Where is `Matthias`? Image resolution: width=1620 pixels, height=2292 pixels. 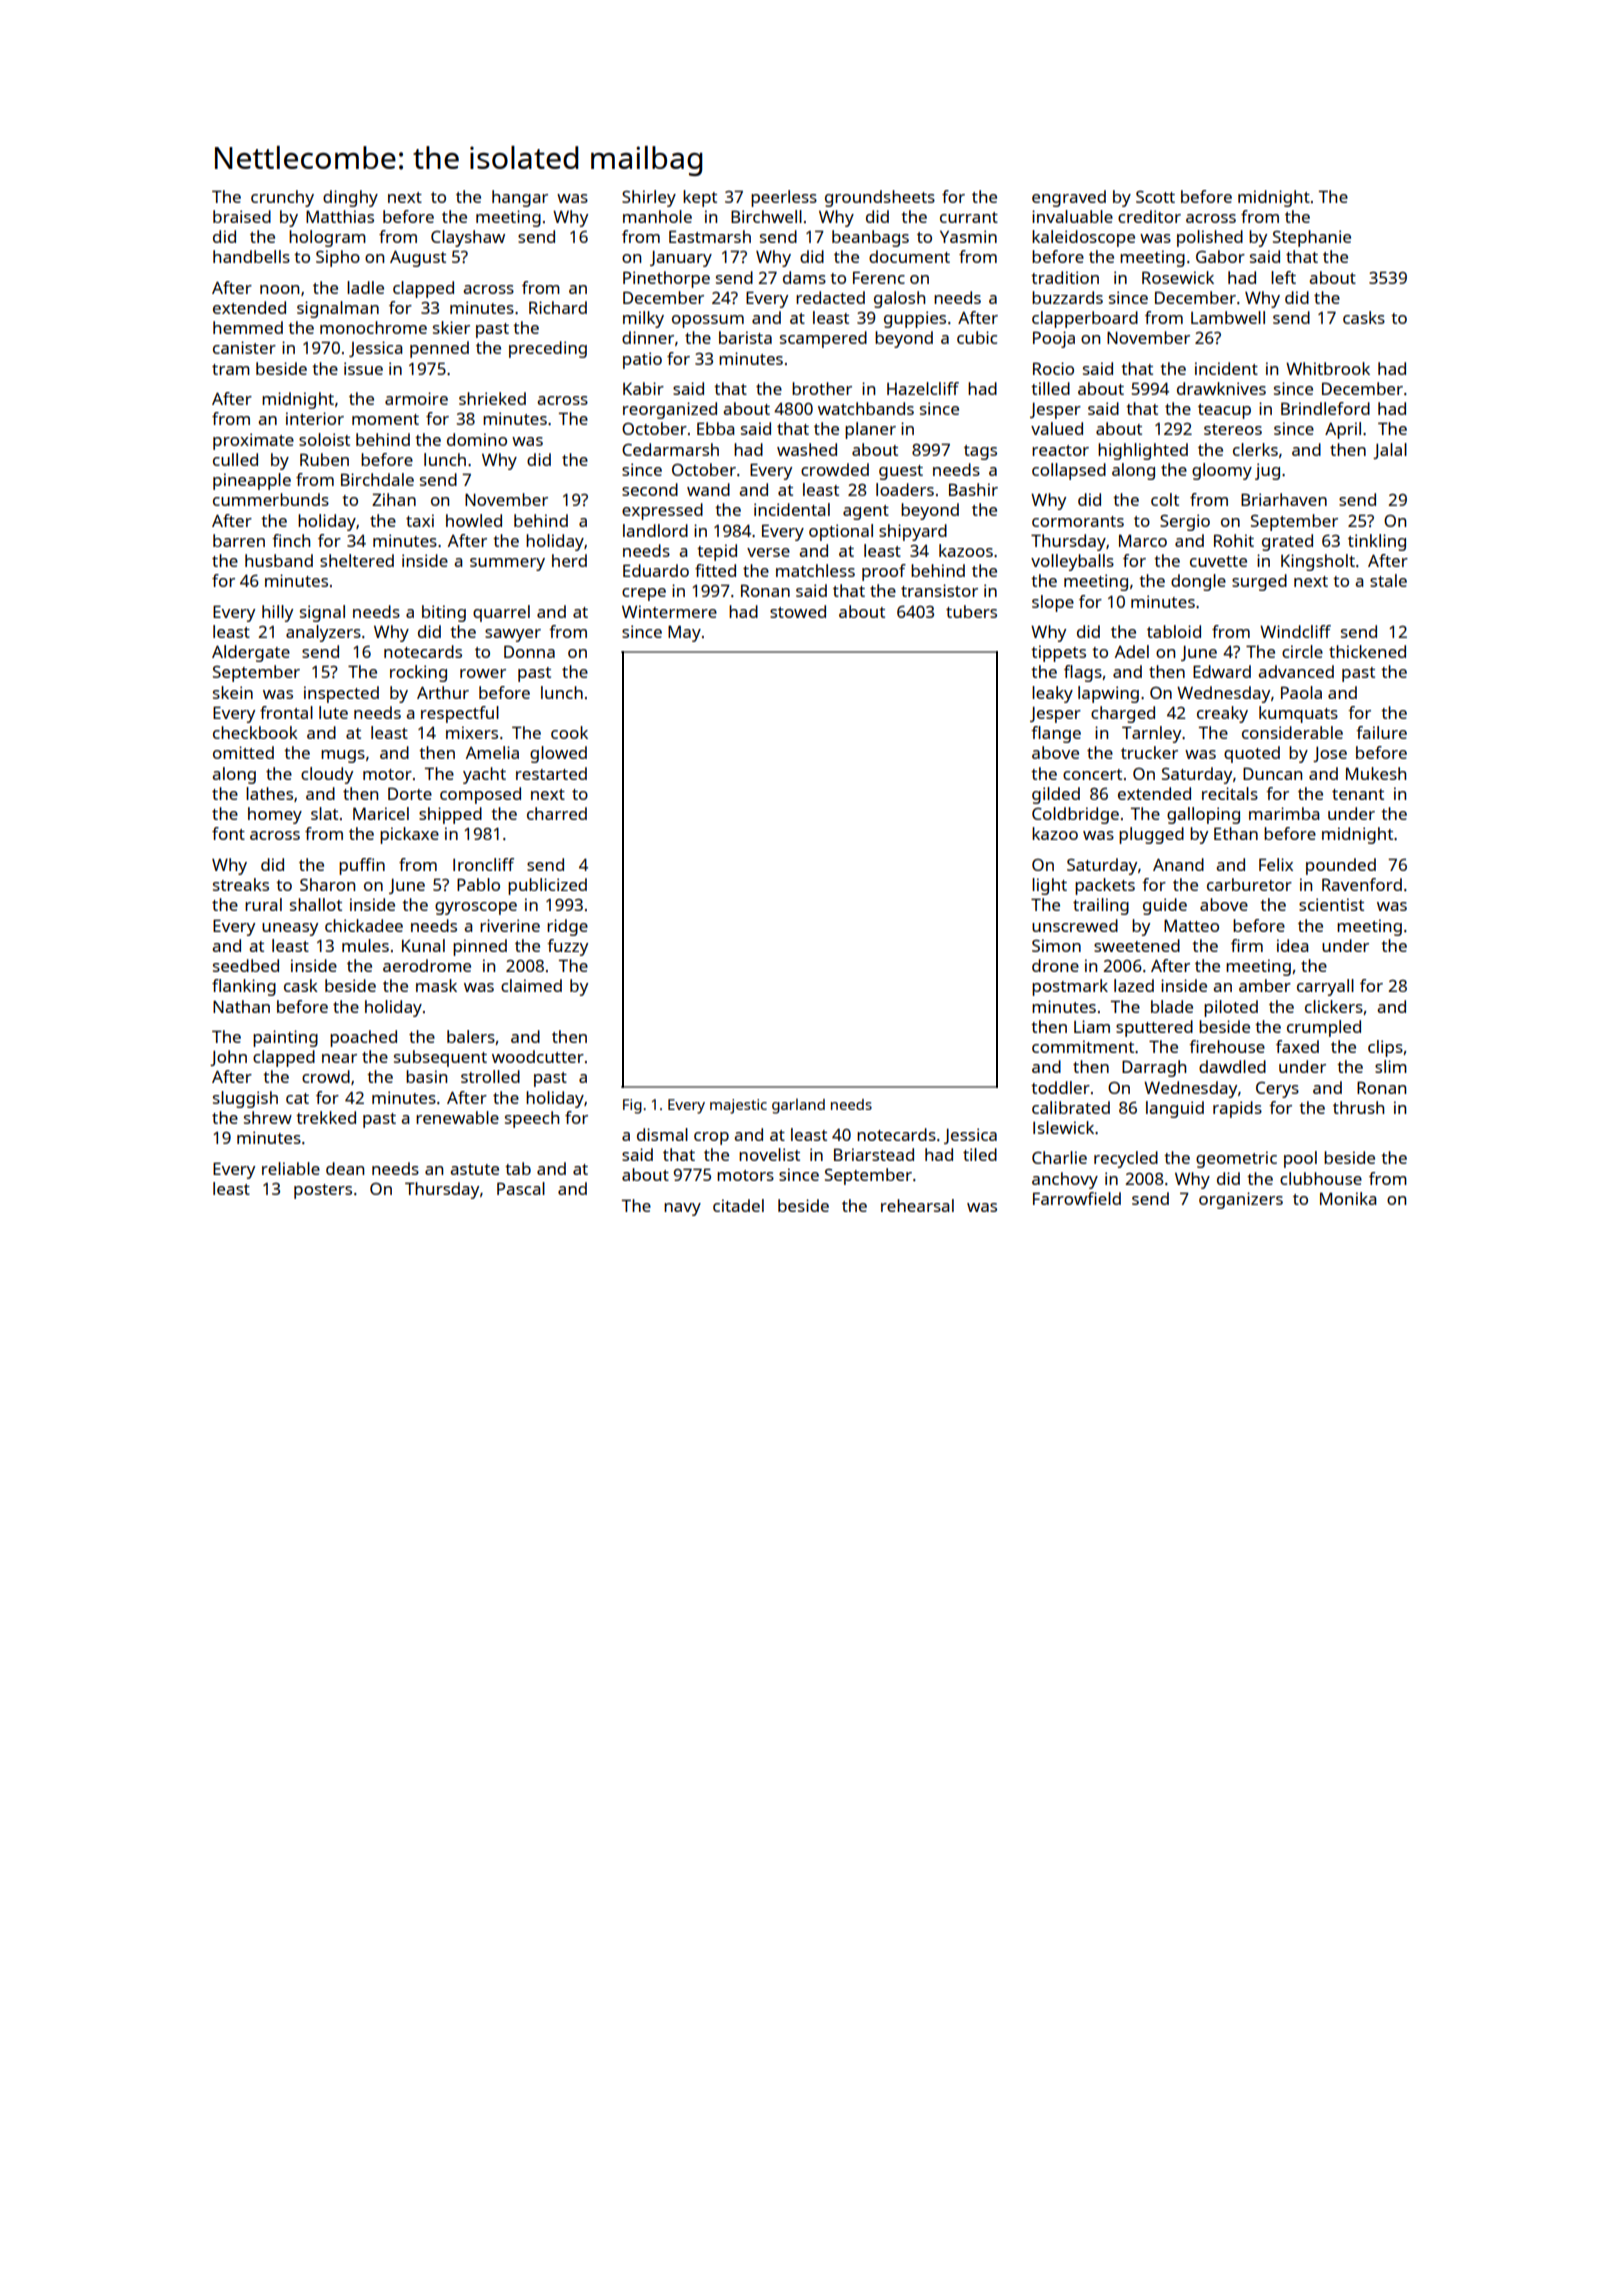
Matthias is located at coordinates (340, 216).
